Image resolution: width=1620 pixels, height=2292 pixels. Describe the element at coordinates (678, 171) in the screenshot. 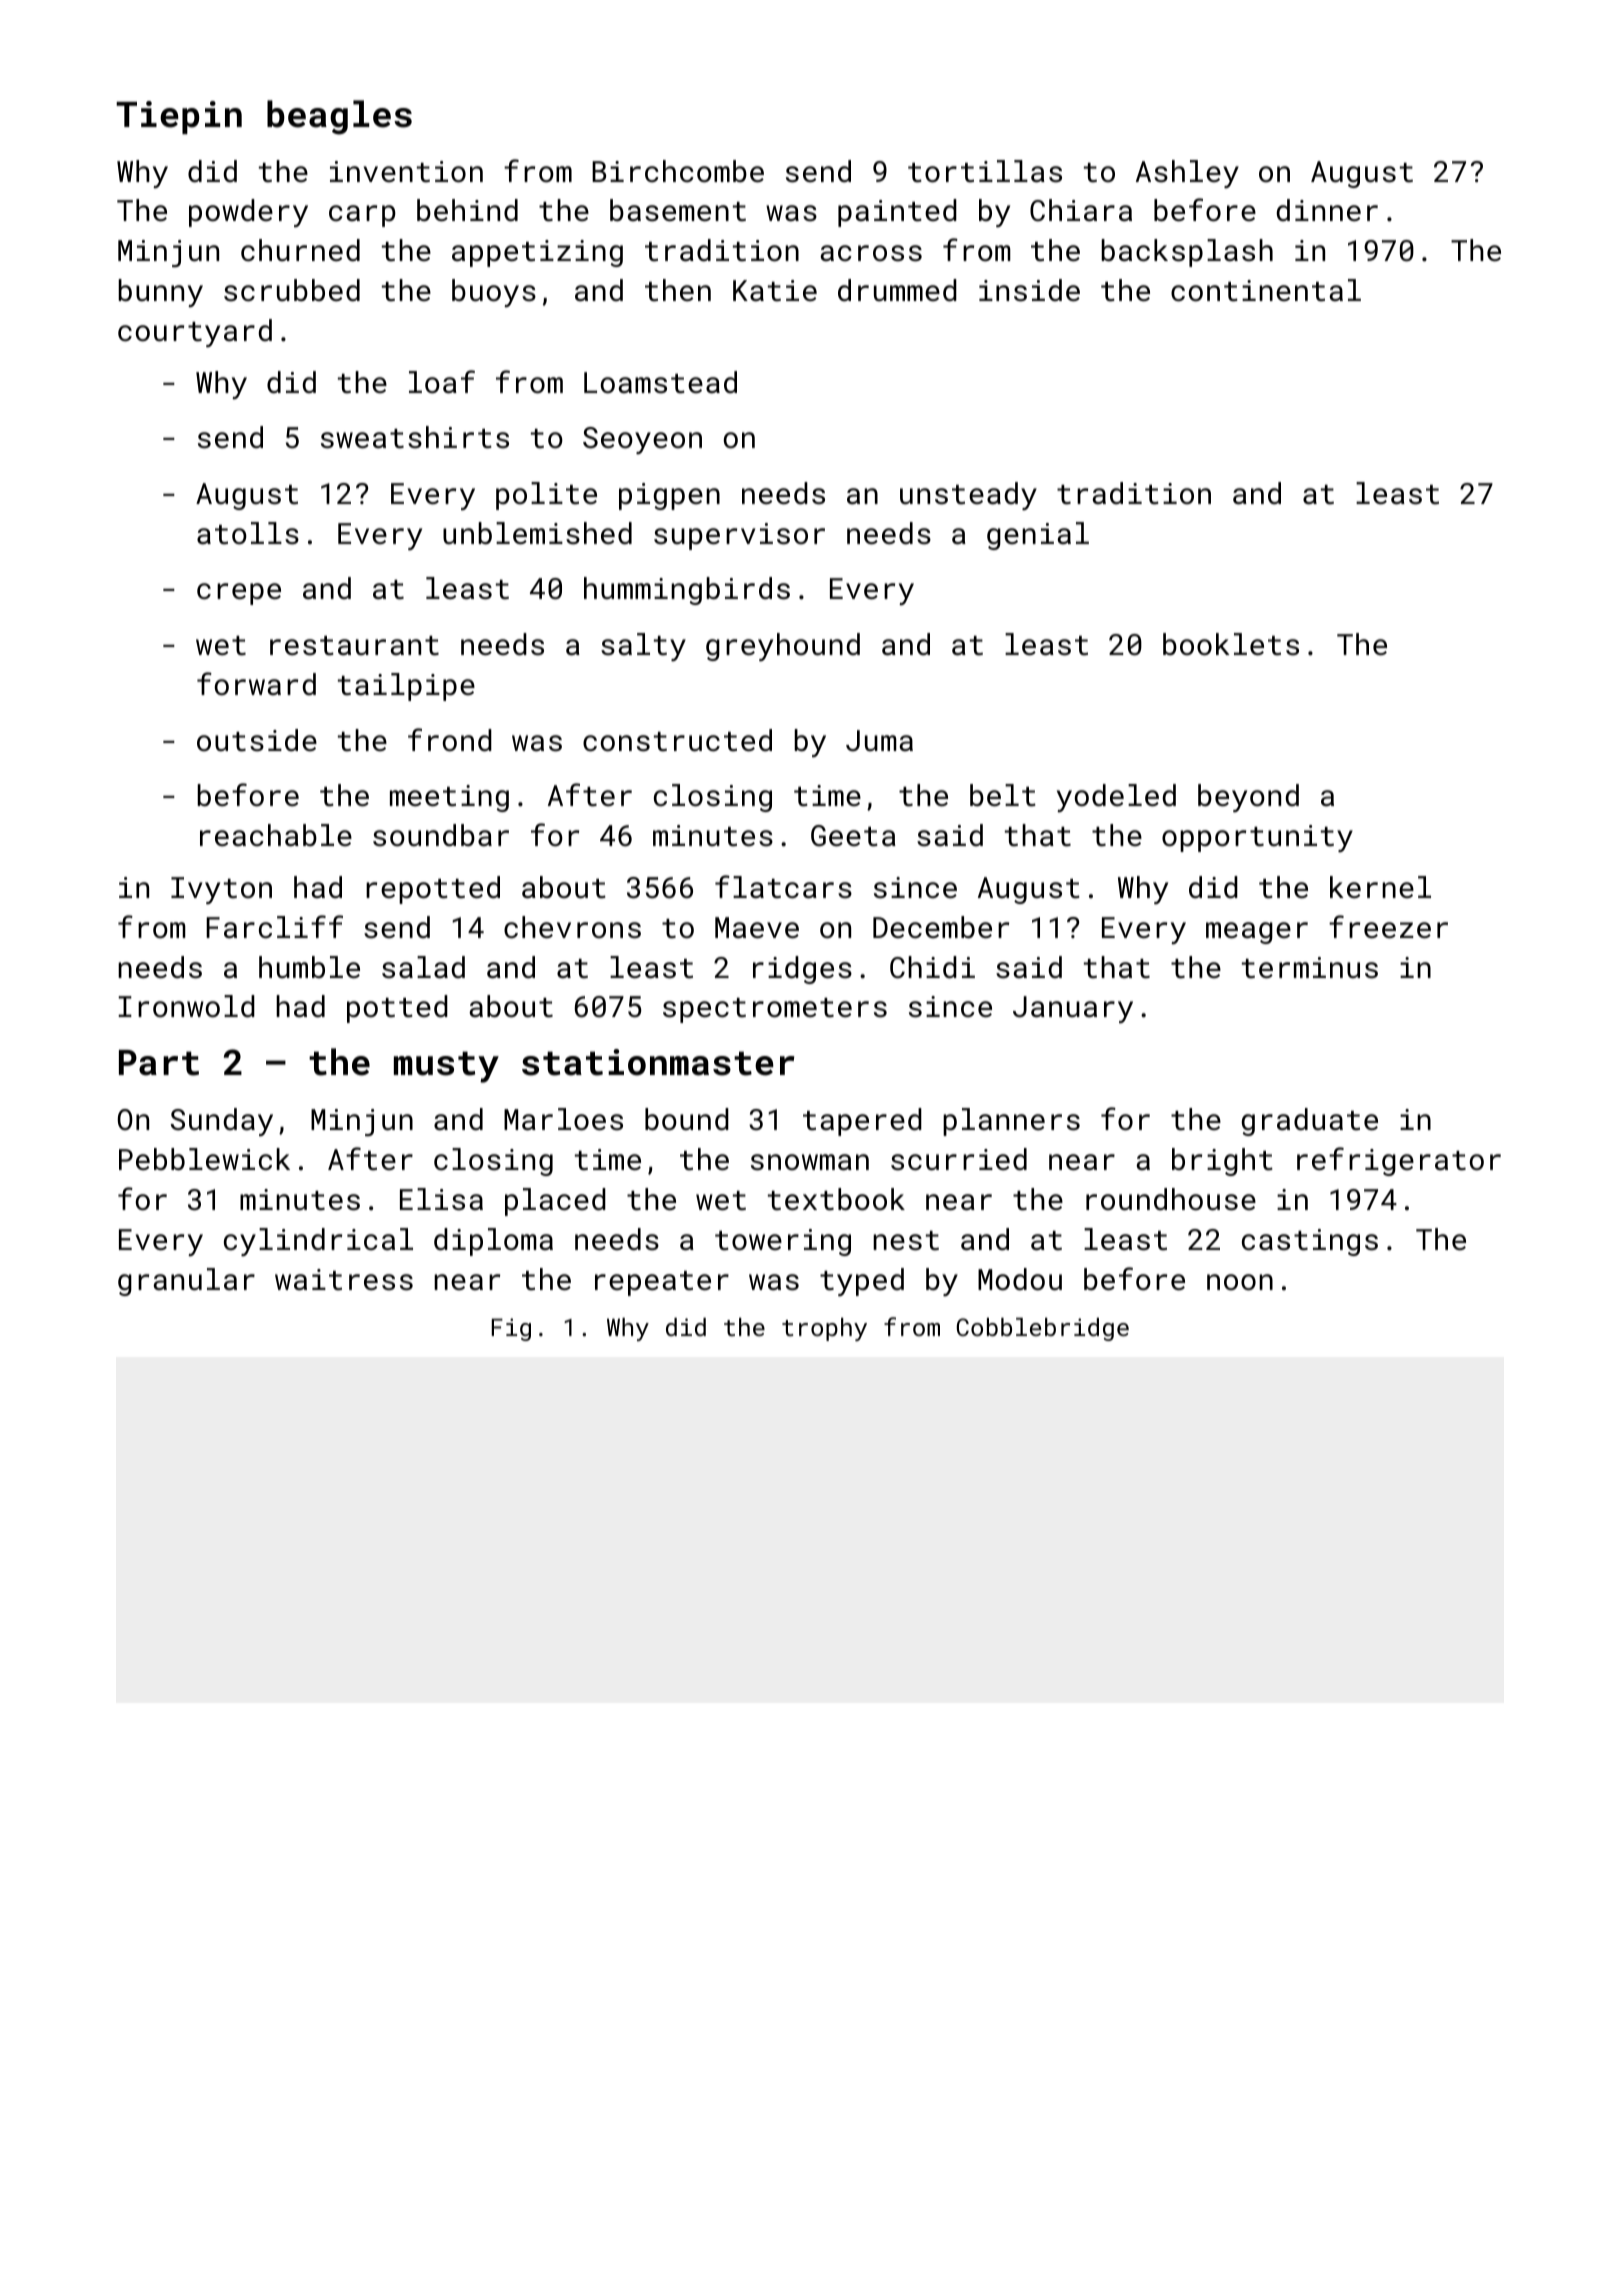

I see `Birchcombe` at that location.
